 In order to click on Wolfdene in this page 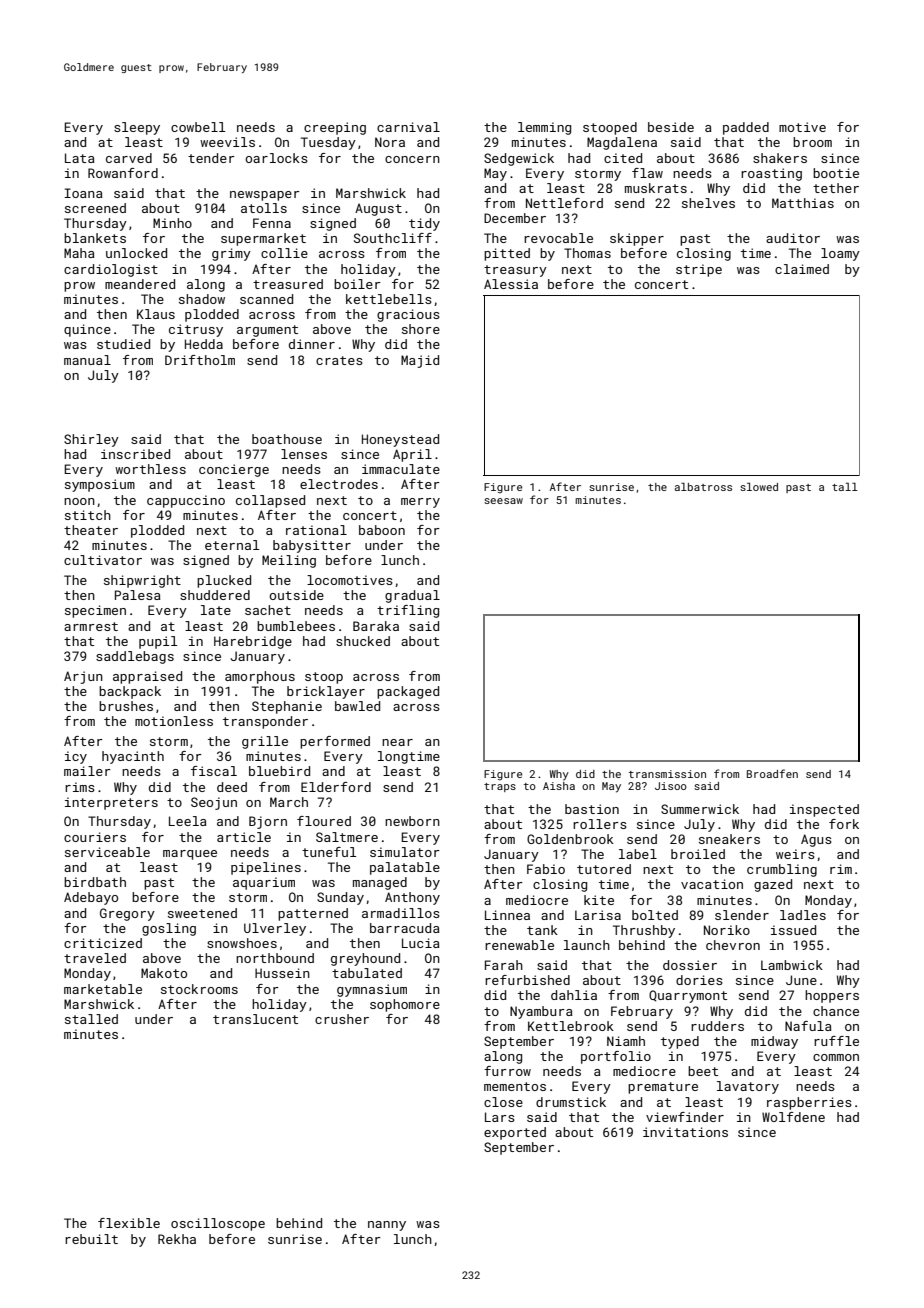, I will do `click(793, 1117)`.
